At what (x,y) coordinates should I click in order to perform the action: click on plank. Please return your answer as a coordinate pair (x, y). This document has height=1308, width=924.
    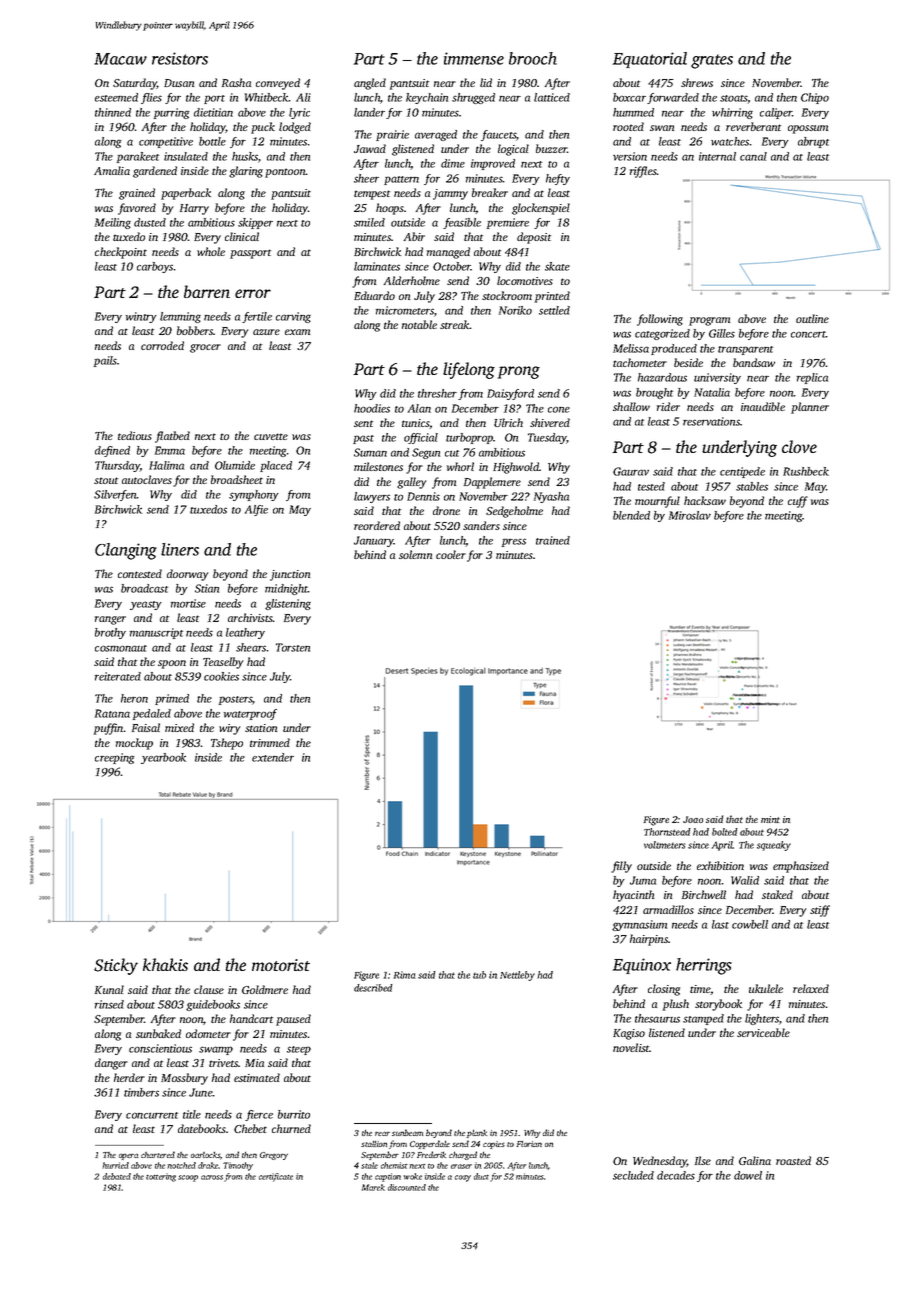
    Looking at the image, I should click on (477, 1133).
